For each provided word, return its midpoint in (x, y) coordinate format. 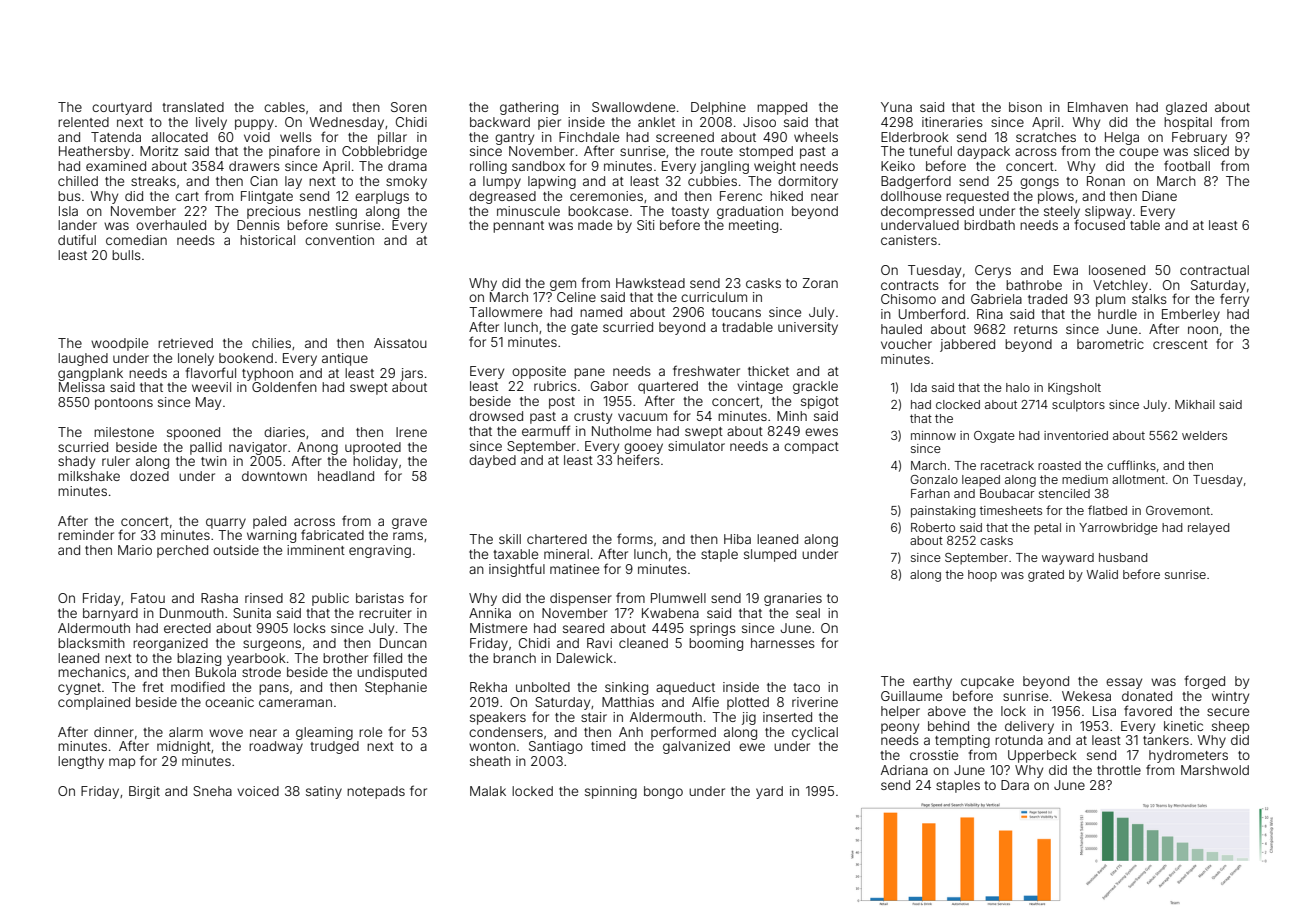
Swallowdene (633, 107)
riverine (815, 702)
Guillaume (911, 696)
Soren (409, 107)
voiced (258, 791)
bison (1025, 107)
